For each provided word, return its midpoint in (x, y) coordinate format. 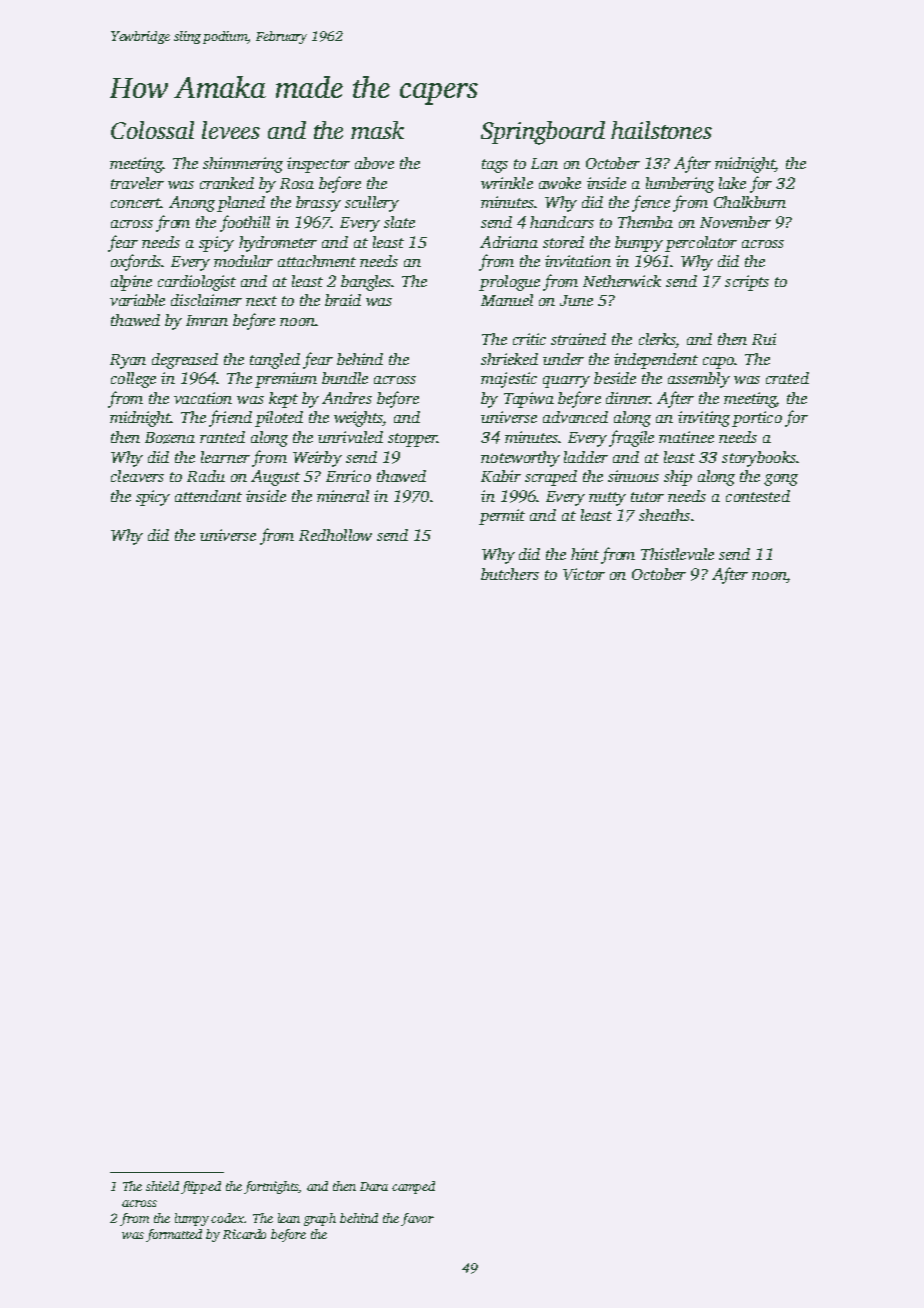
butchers (510, 574)
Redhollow (335, 535)
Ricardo (244, 1234)
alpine (131, 283)
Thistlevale (677, 554)
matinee (686, 437)
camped (413, 1187)
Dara (374, 1186)
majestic (509, 380)
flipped (201, 1187)
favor (417, 1219)
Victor (584, 574)
